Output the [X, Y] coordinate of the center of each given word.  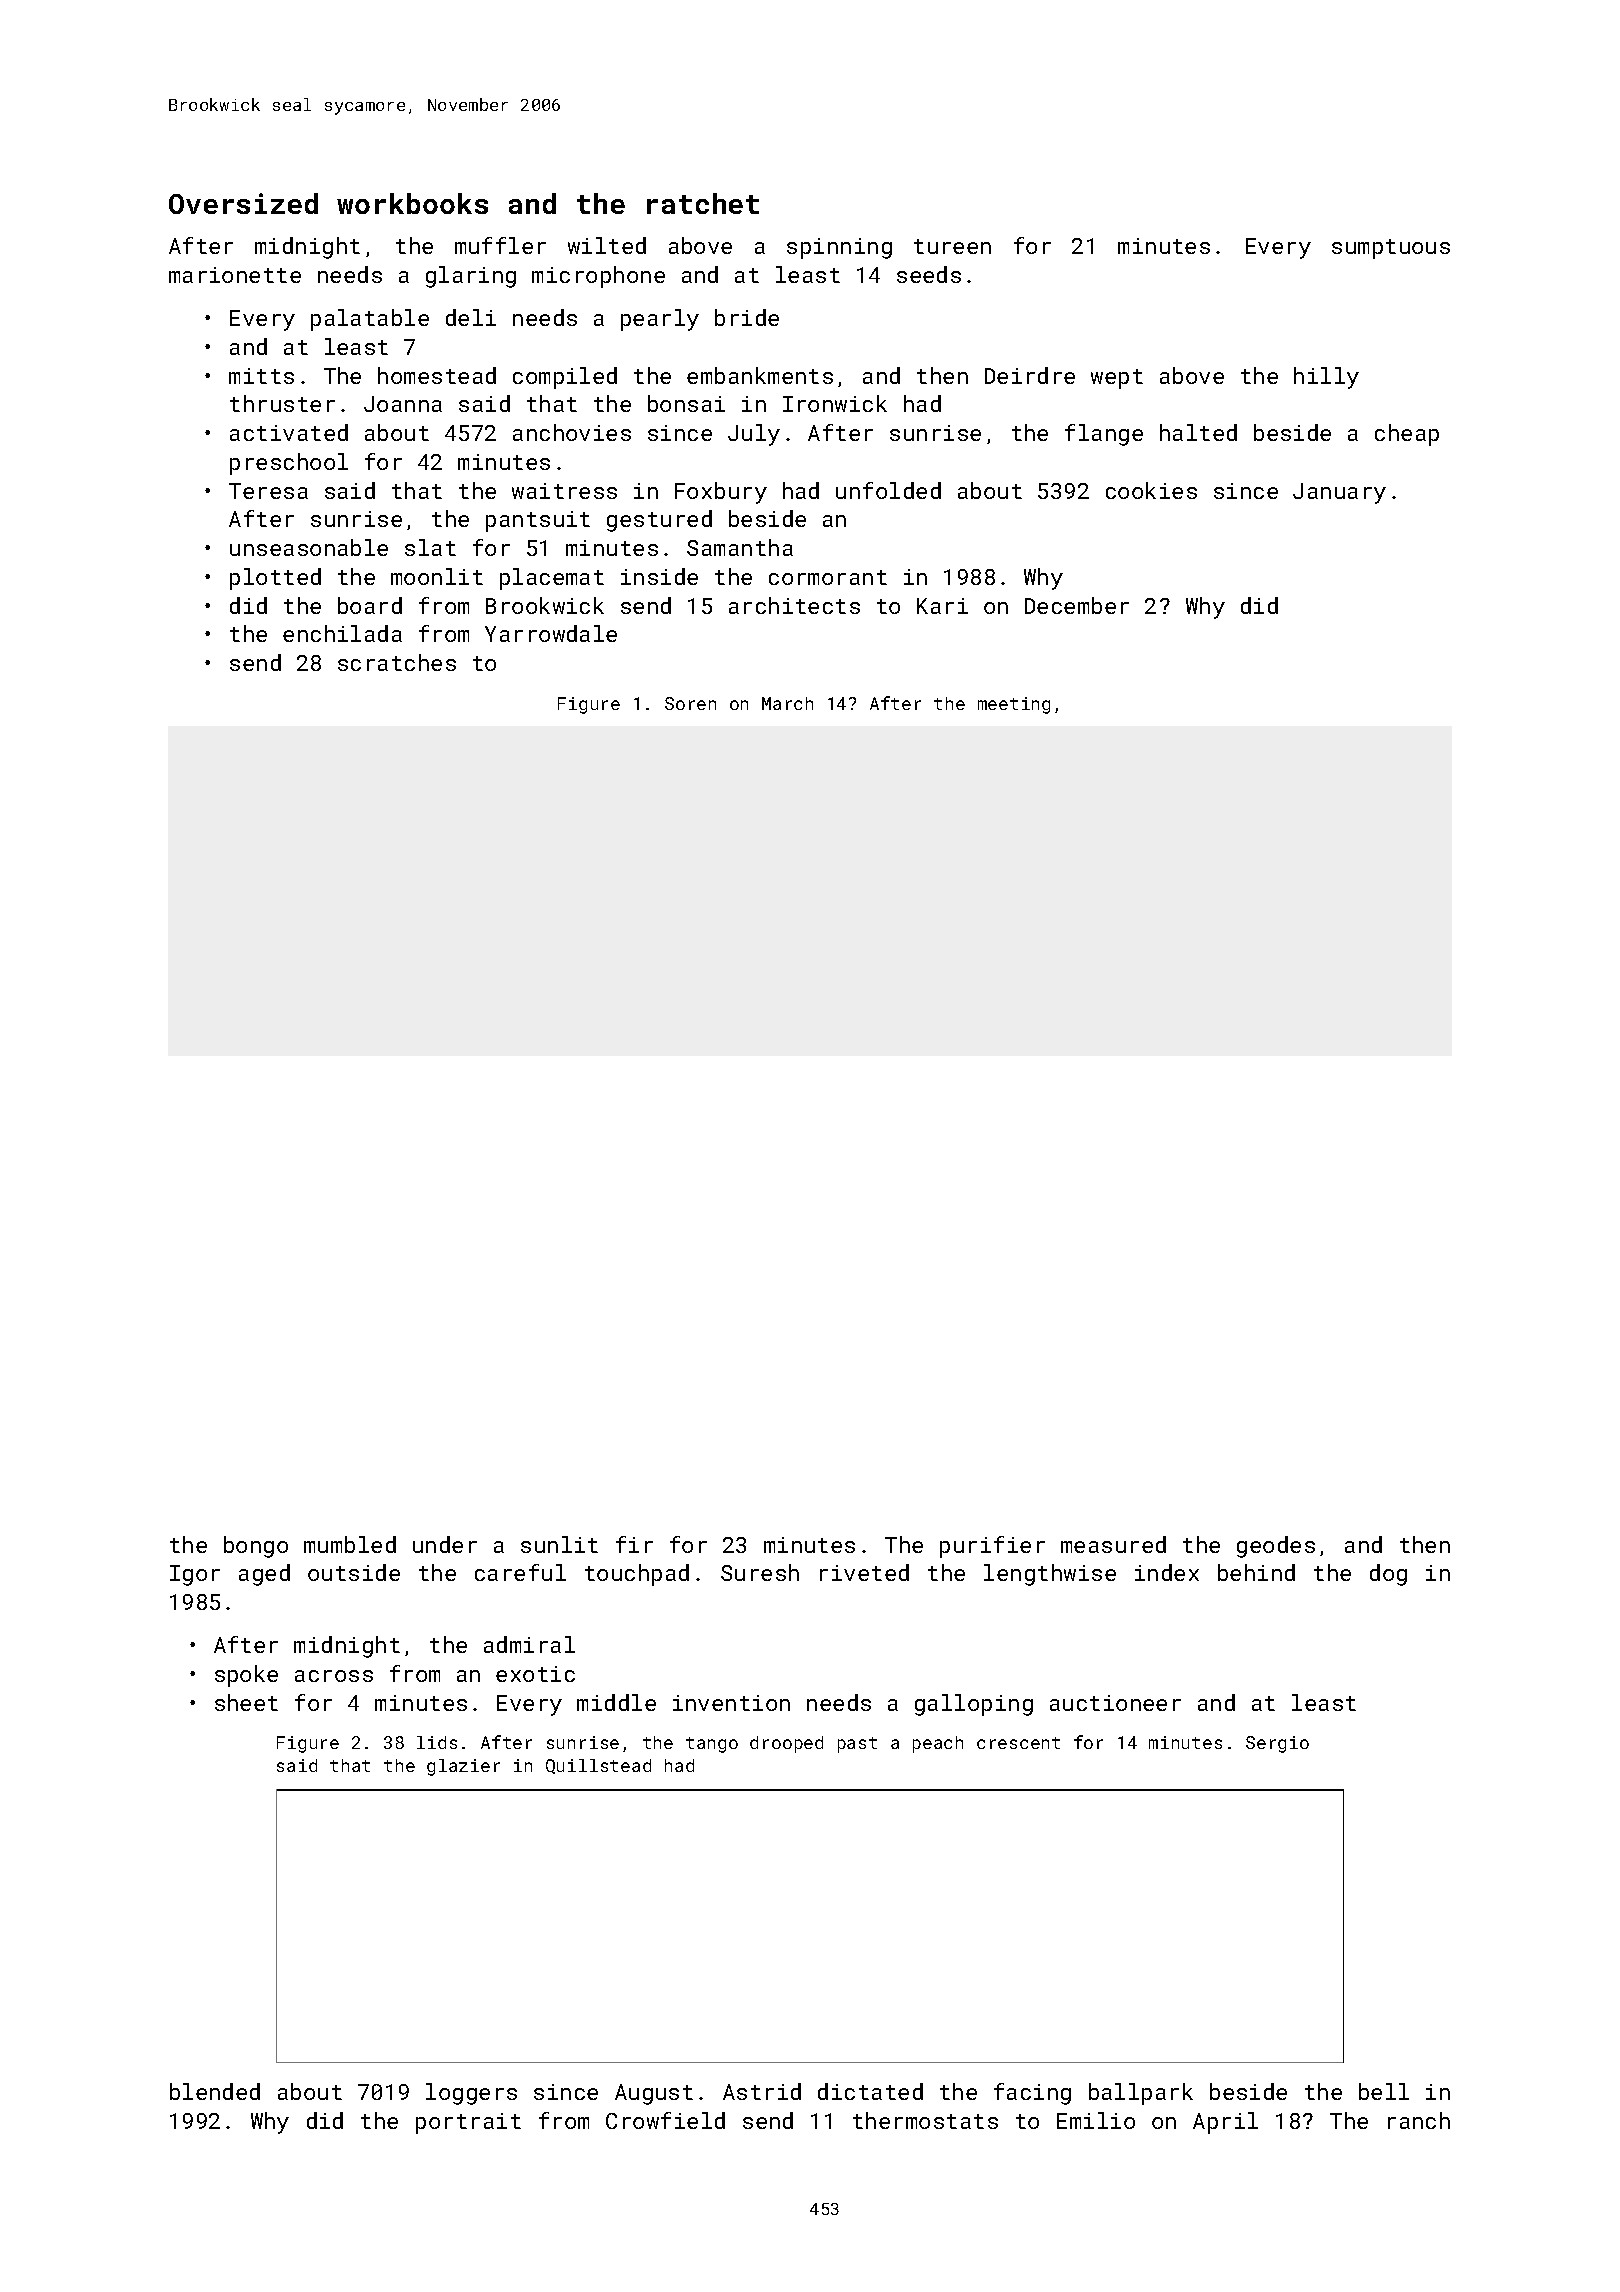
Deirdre [1030, 375]
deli [471, 317]
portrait [468, 2123]
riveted [864, 1572]
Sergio [1277, 1744]
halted [1198, 432]
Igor [195, 1575]
